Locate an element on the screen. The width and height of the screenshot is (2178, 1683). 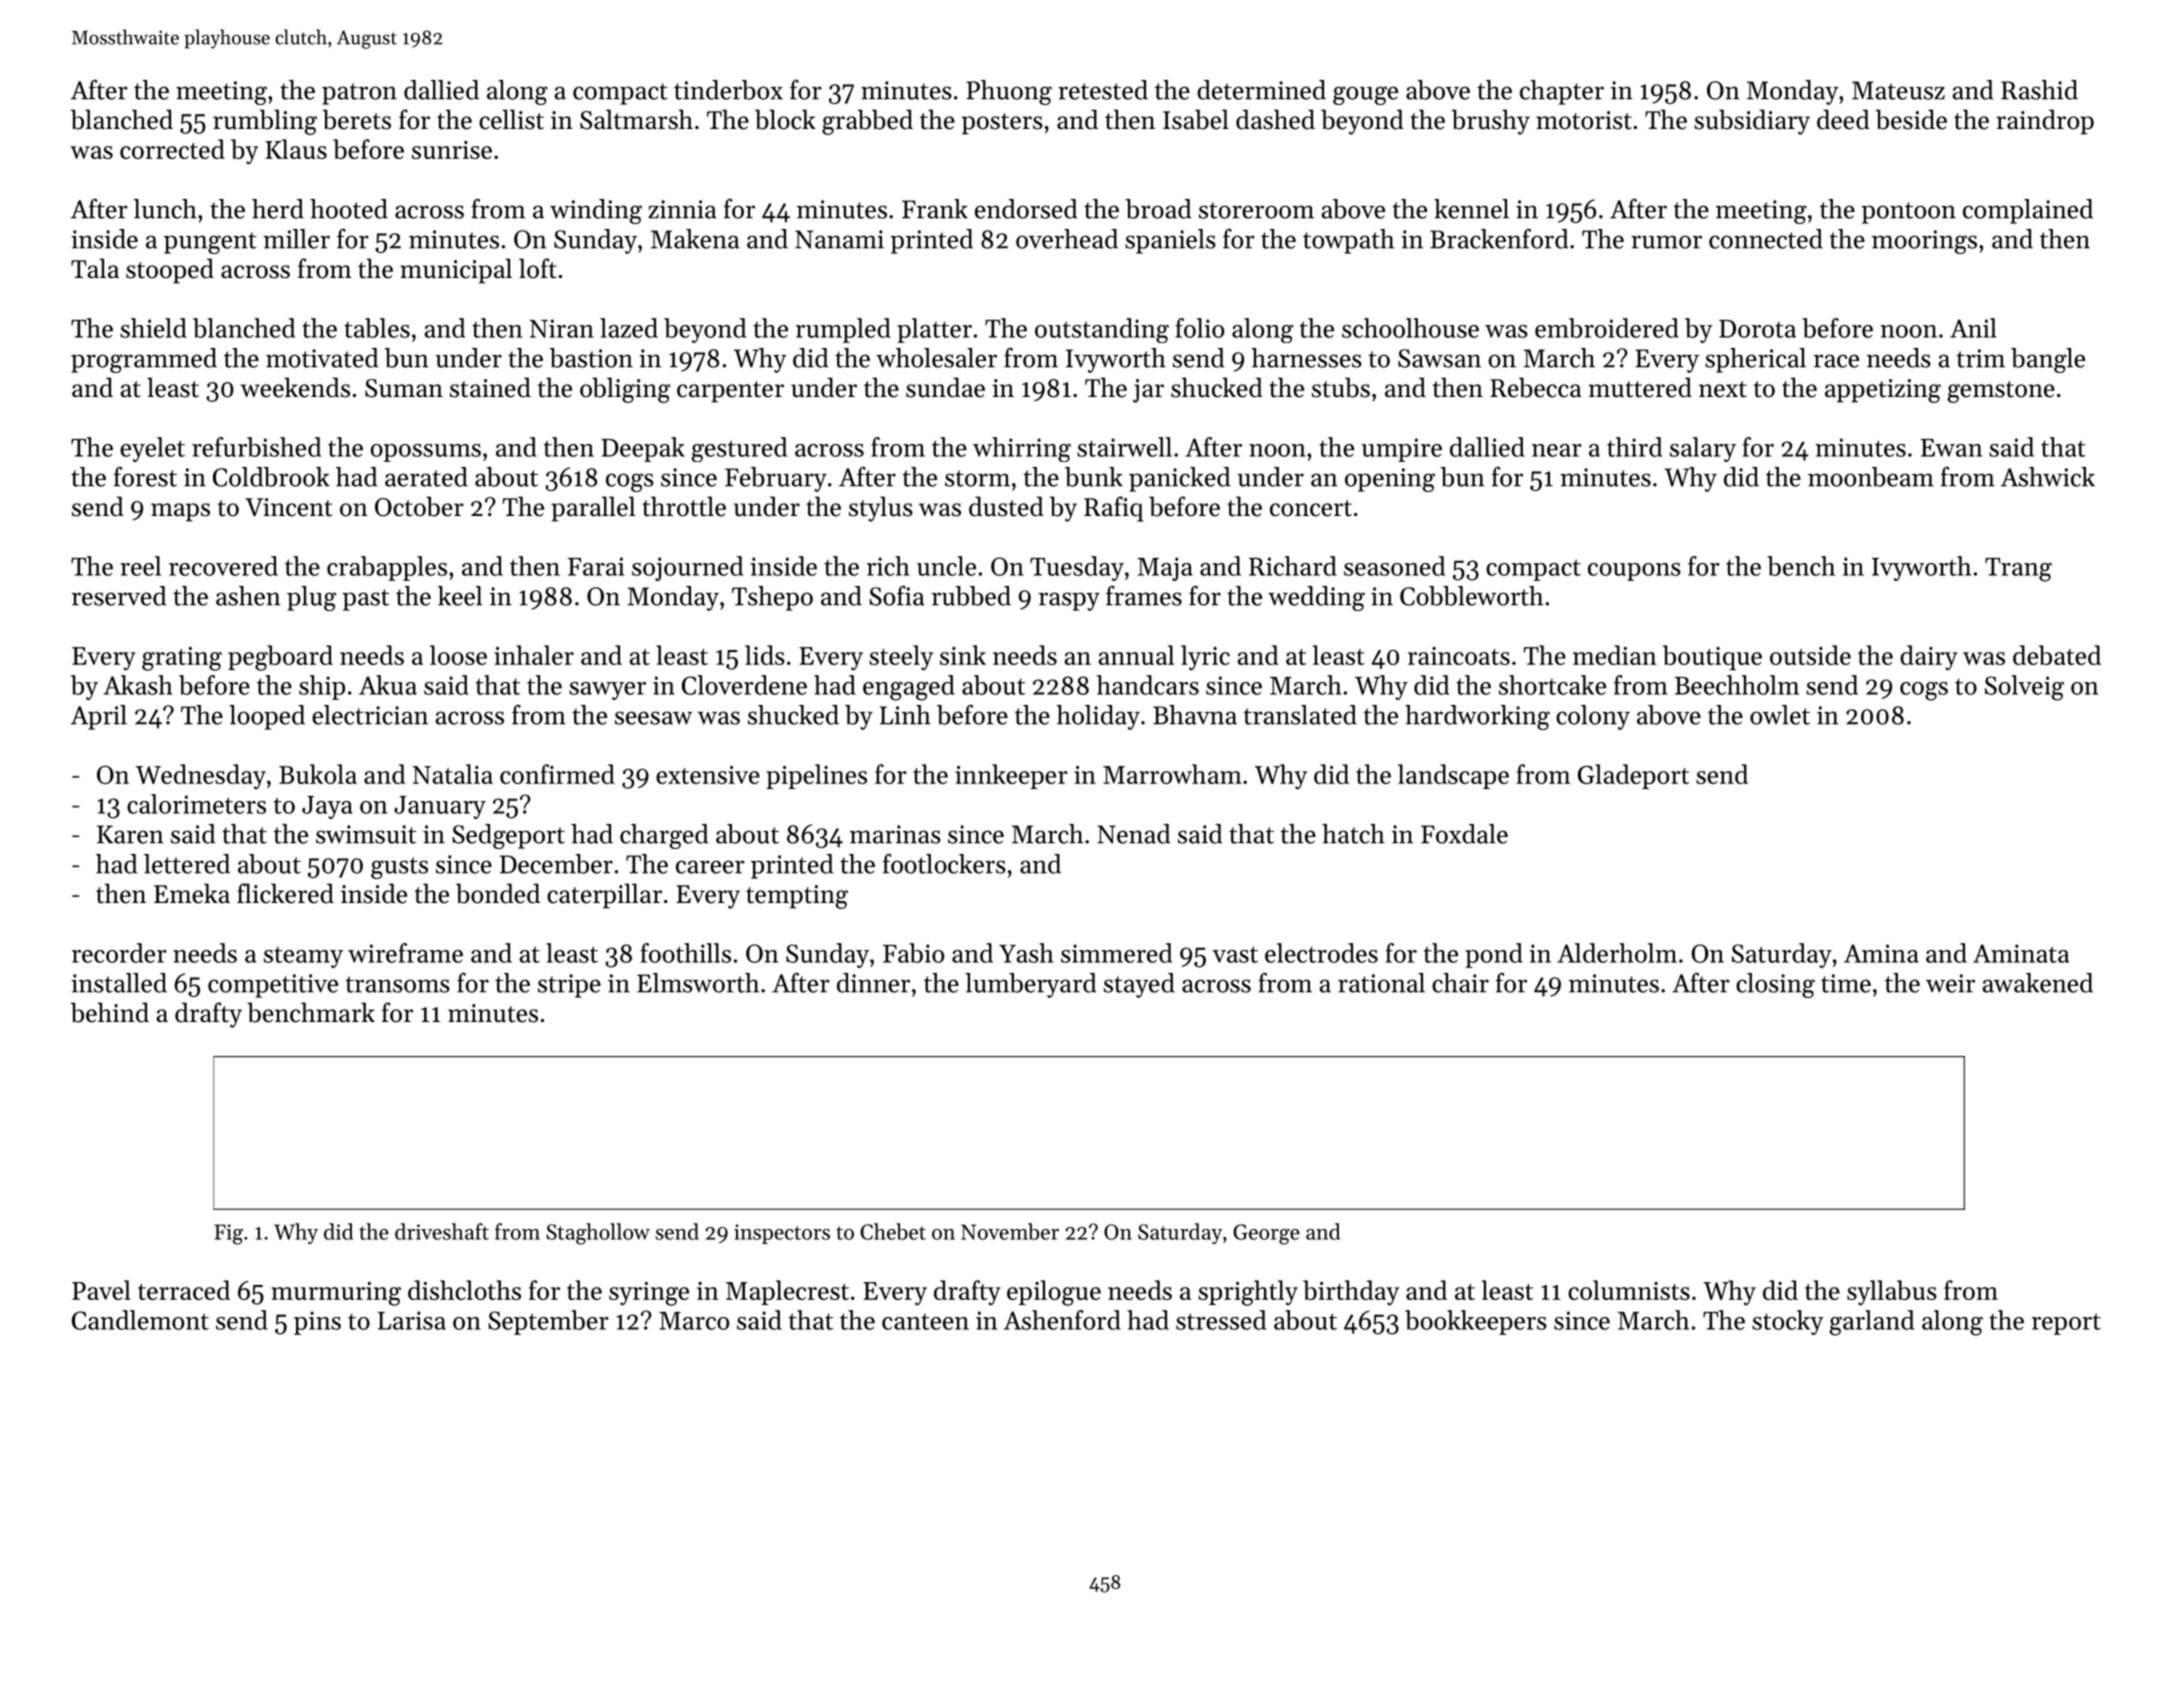
canteen is located at coordinates (925, 1322).
